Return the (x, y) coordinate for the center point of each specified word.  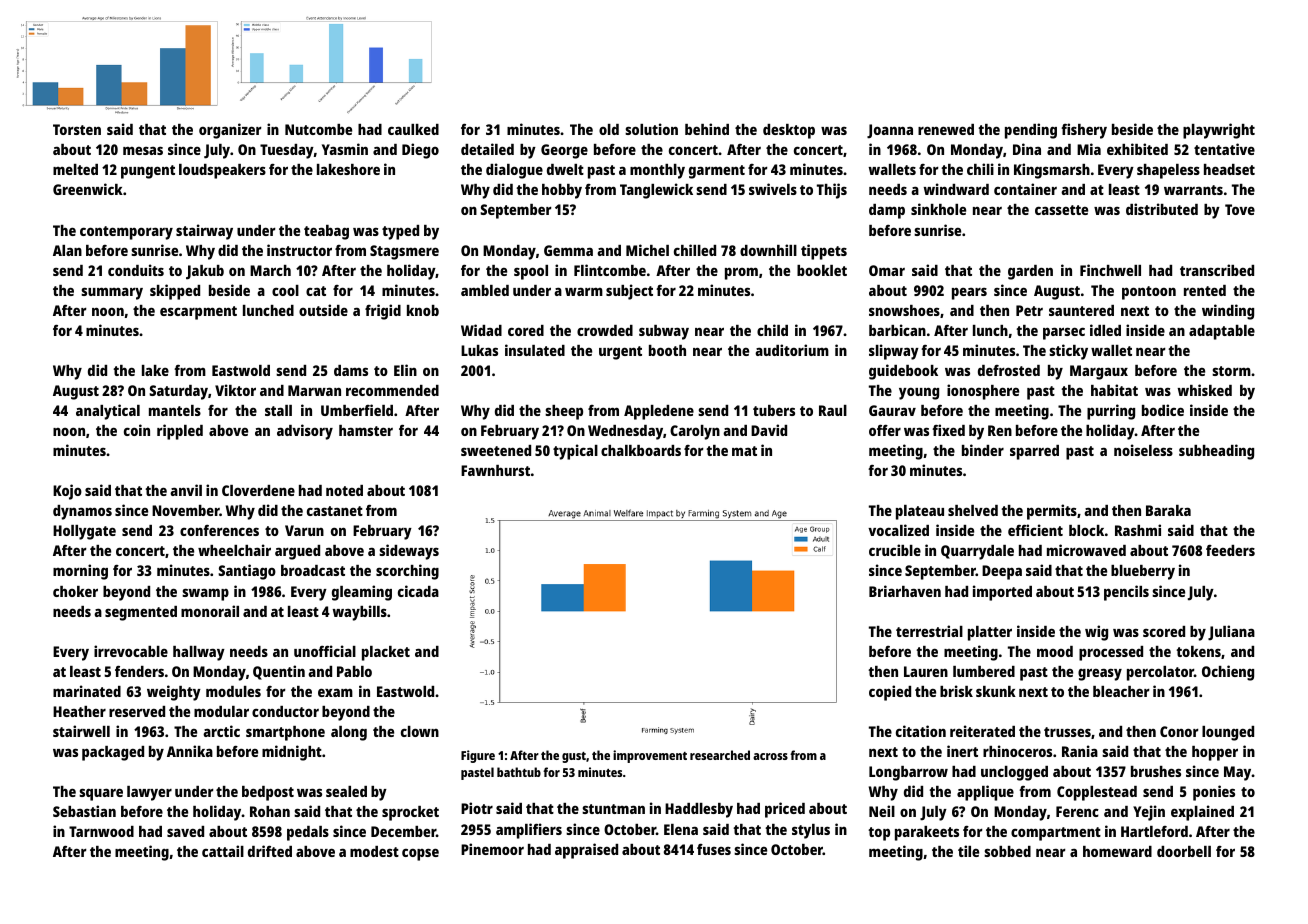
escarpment (198, 313)
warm (584, 291)
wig (1096, 633)
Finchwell (1110, 270)
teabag (326, 232)
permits (1052, 512)
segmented (141, 613)
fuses (714, 849)
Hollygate (84, 532)
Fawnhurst (495, 470)
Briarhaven (905, 591)
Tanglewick (656, 191)
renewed (946, 129)
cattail (223, 851)
